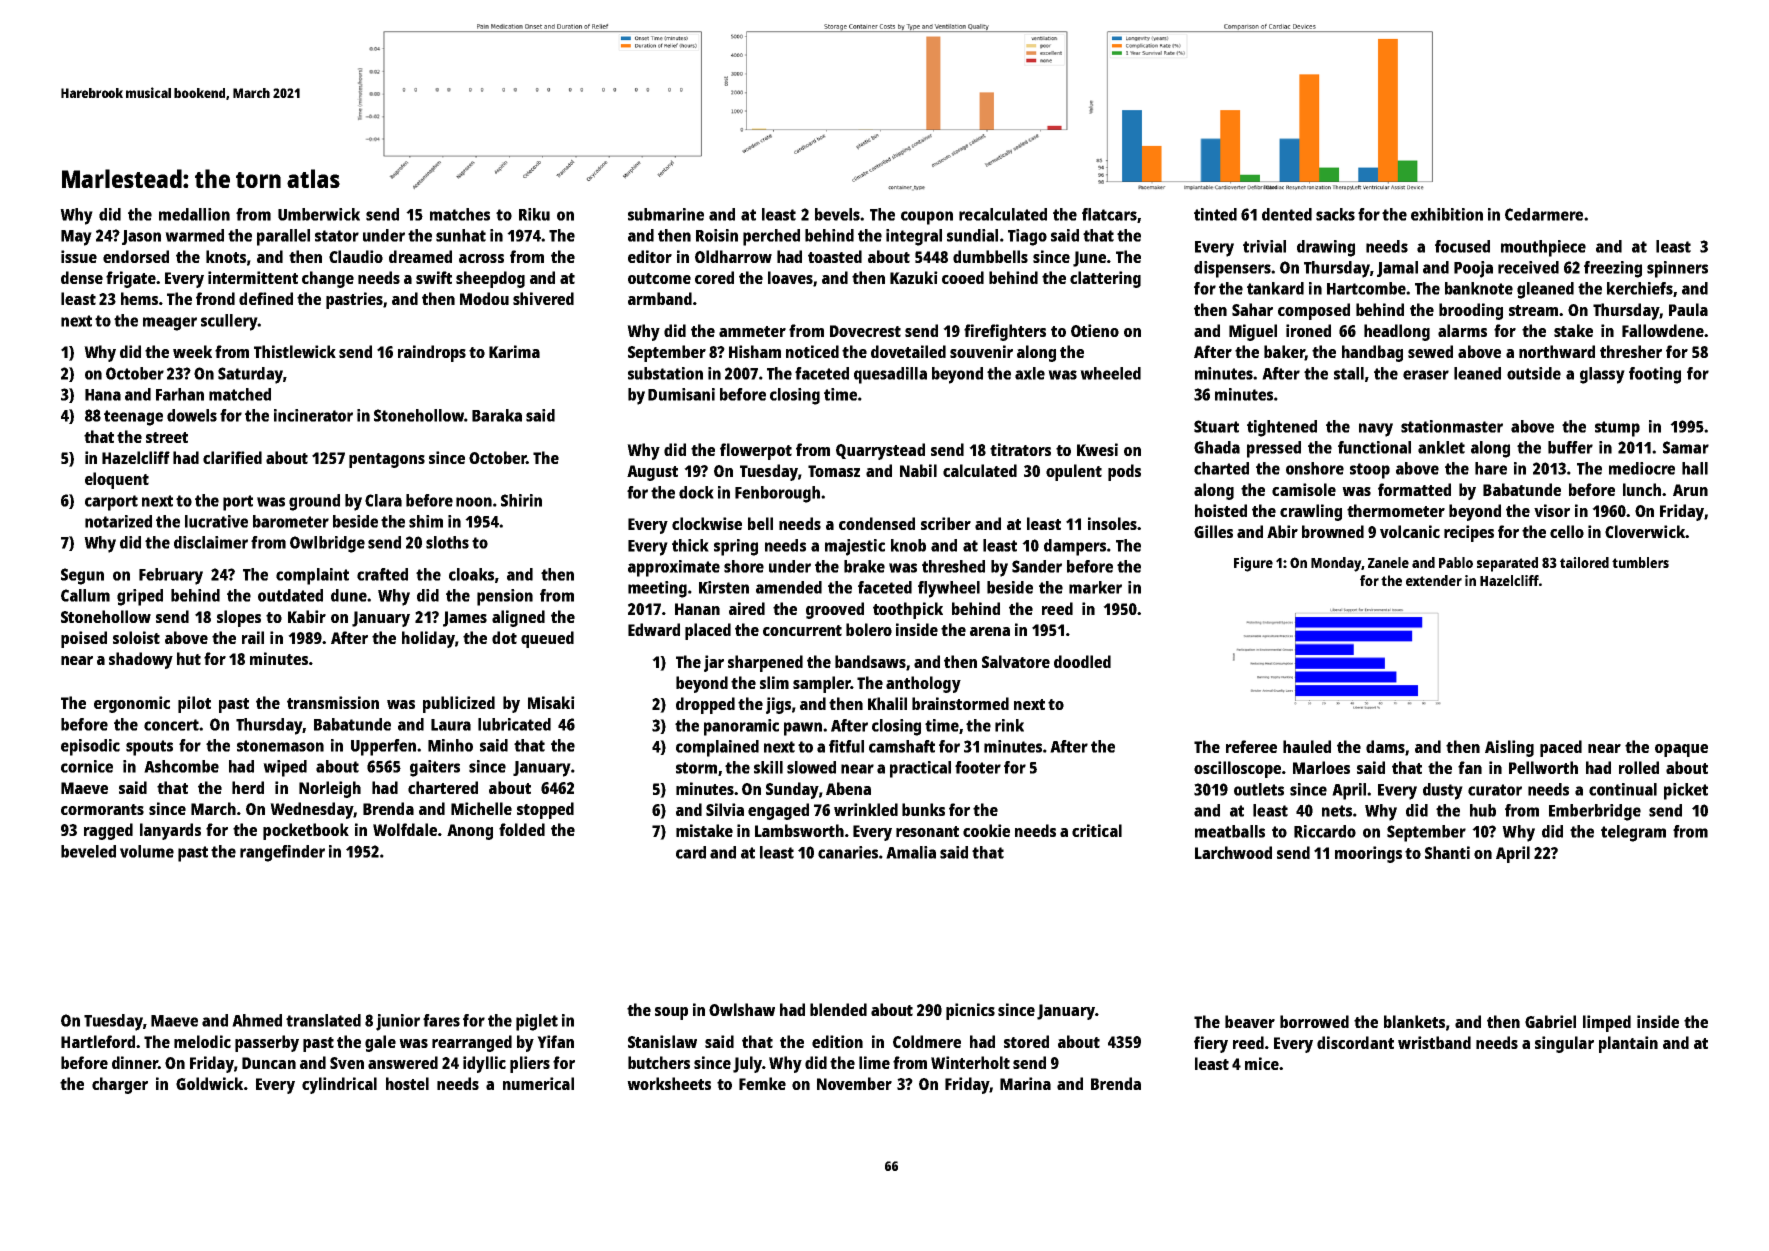 This page has width=1769, height=1251. Describe the element at coordinates (1447, 852) in the page. I see `Shanti` at that location.
